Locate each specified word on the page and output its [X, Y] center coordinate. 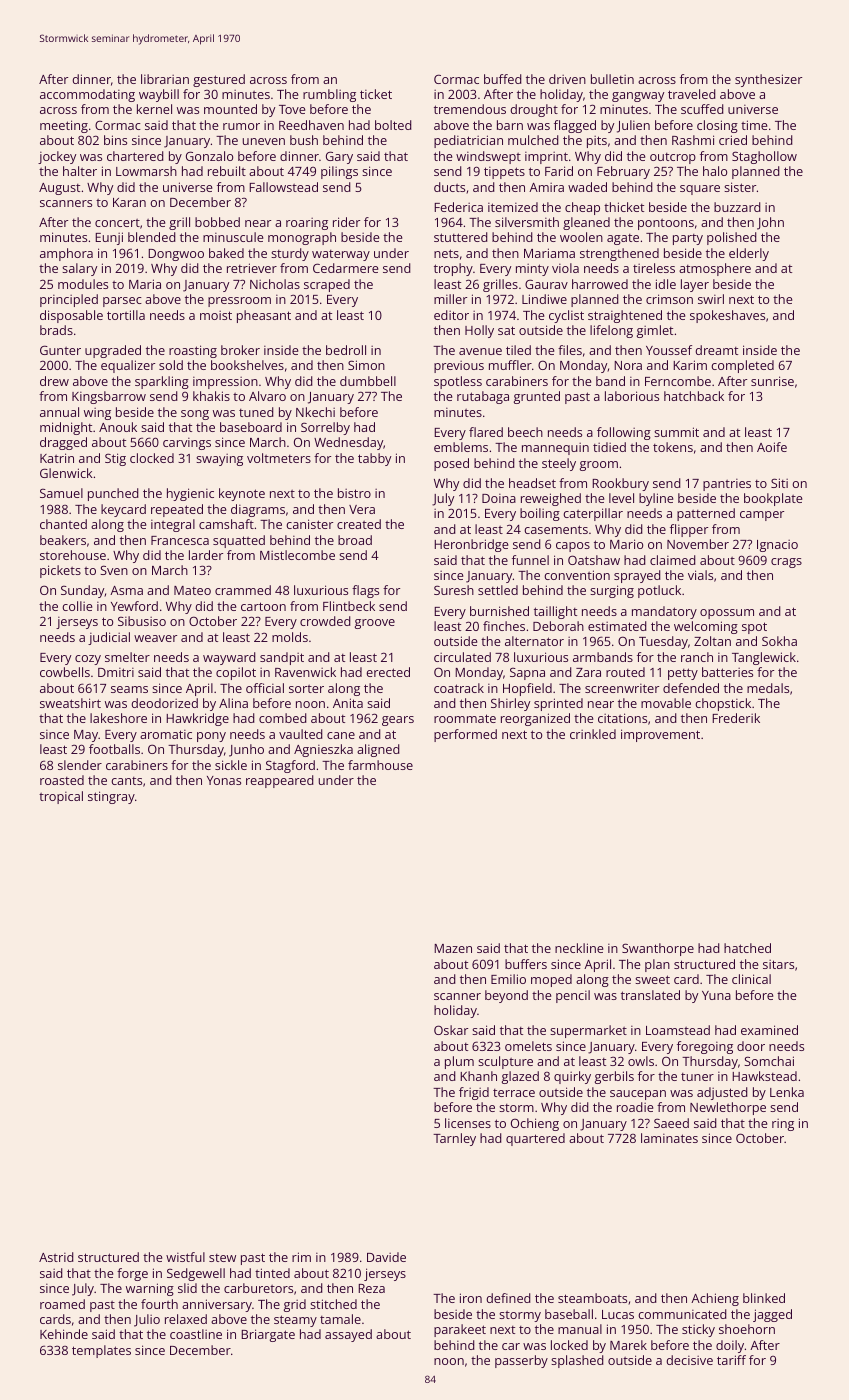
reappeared [280, 781]
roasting [193, 351]
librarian [165, 79]
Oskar [451, 1030]
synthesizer [768, 80]
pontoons [666, 224]
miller [450, 299]
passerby [521, 1361]
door [751, 1046]
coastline [196, 1334]
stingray [111, 797]
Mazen [453, 948]
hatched [747, 948]
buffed [503, 79]
